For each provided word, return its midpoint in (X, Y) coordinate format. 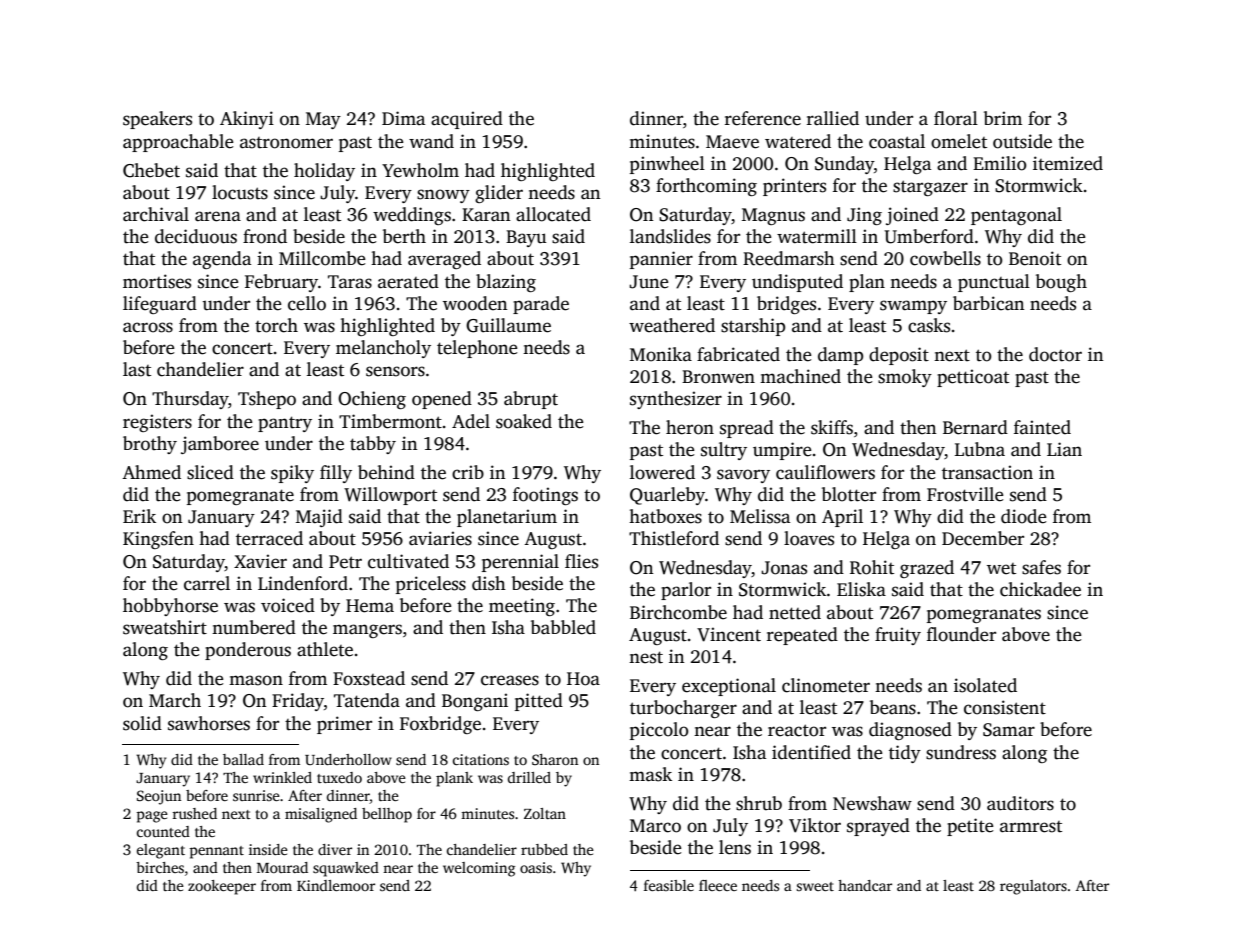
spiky (292, 474)
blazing (506, 283)
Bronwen (718, 377)
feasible (669, 885)
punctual (994, 283)
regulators (1033, 887)
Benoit (1035, 258)
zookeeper (222, 887)
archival (156, 214)
